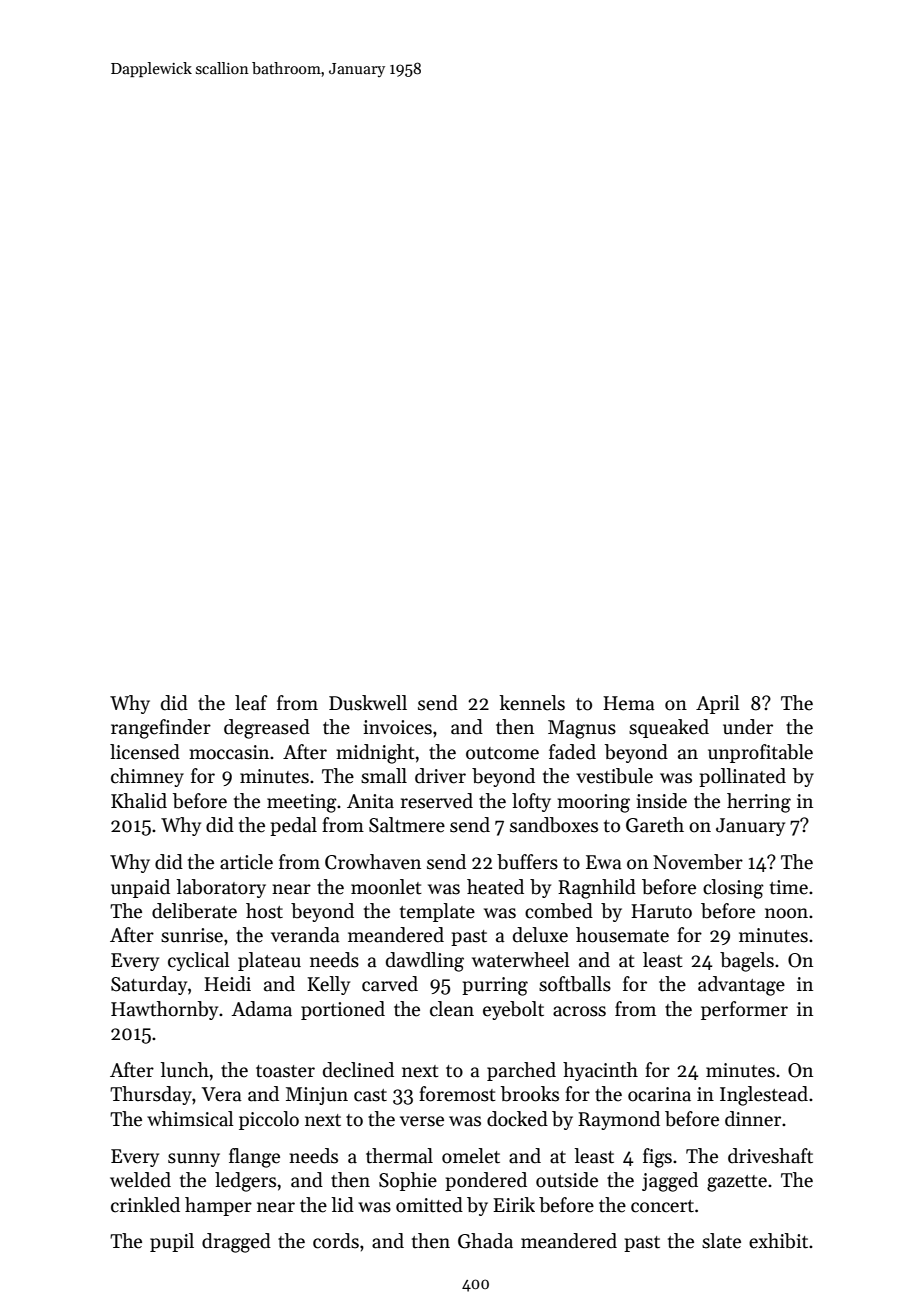 Image resolution: width=924 pixels, height=1308 pixels. What do you see at coordinates (527, 862) in the document?
I see `buffers` at bounding box center [527, 862].
